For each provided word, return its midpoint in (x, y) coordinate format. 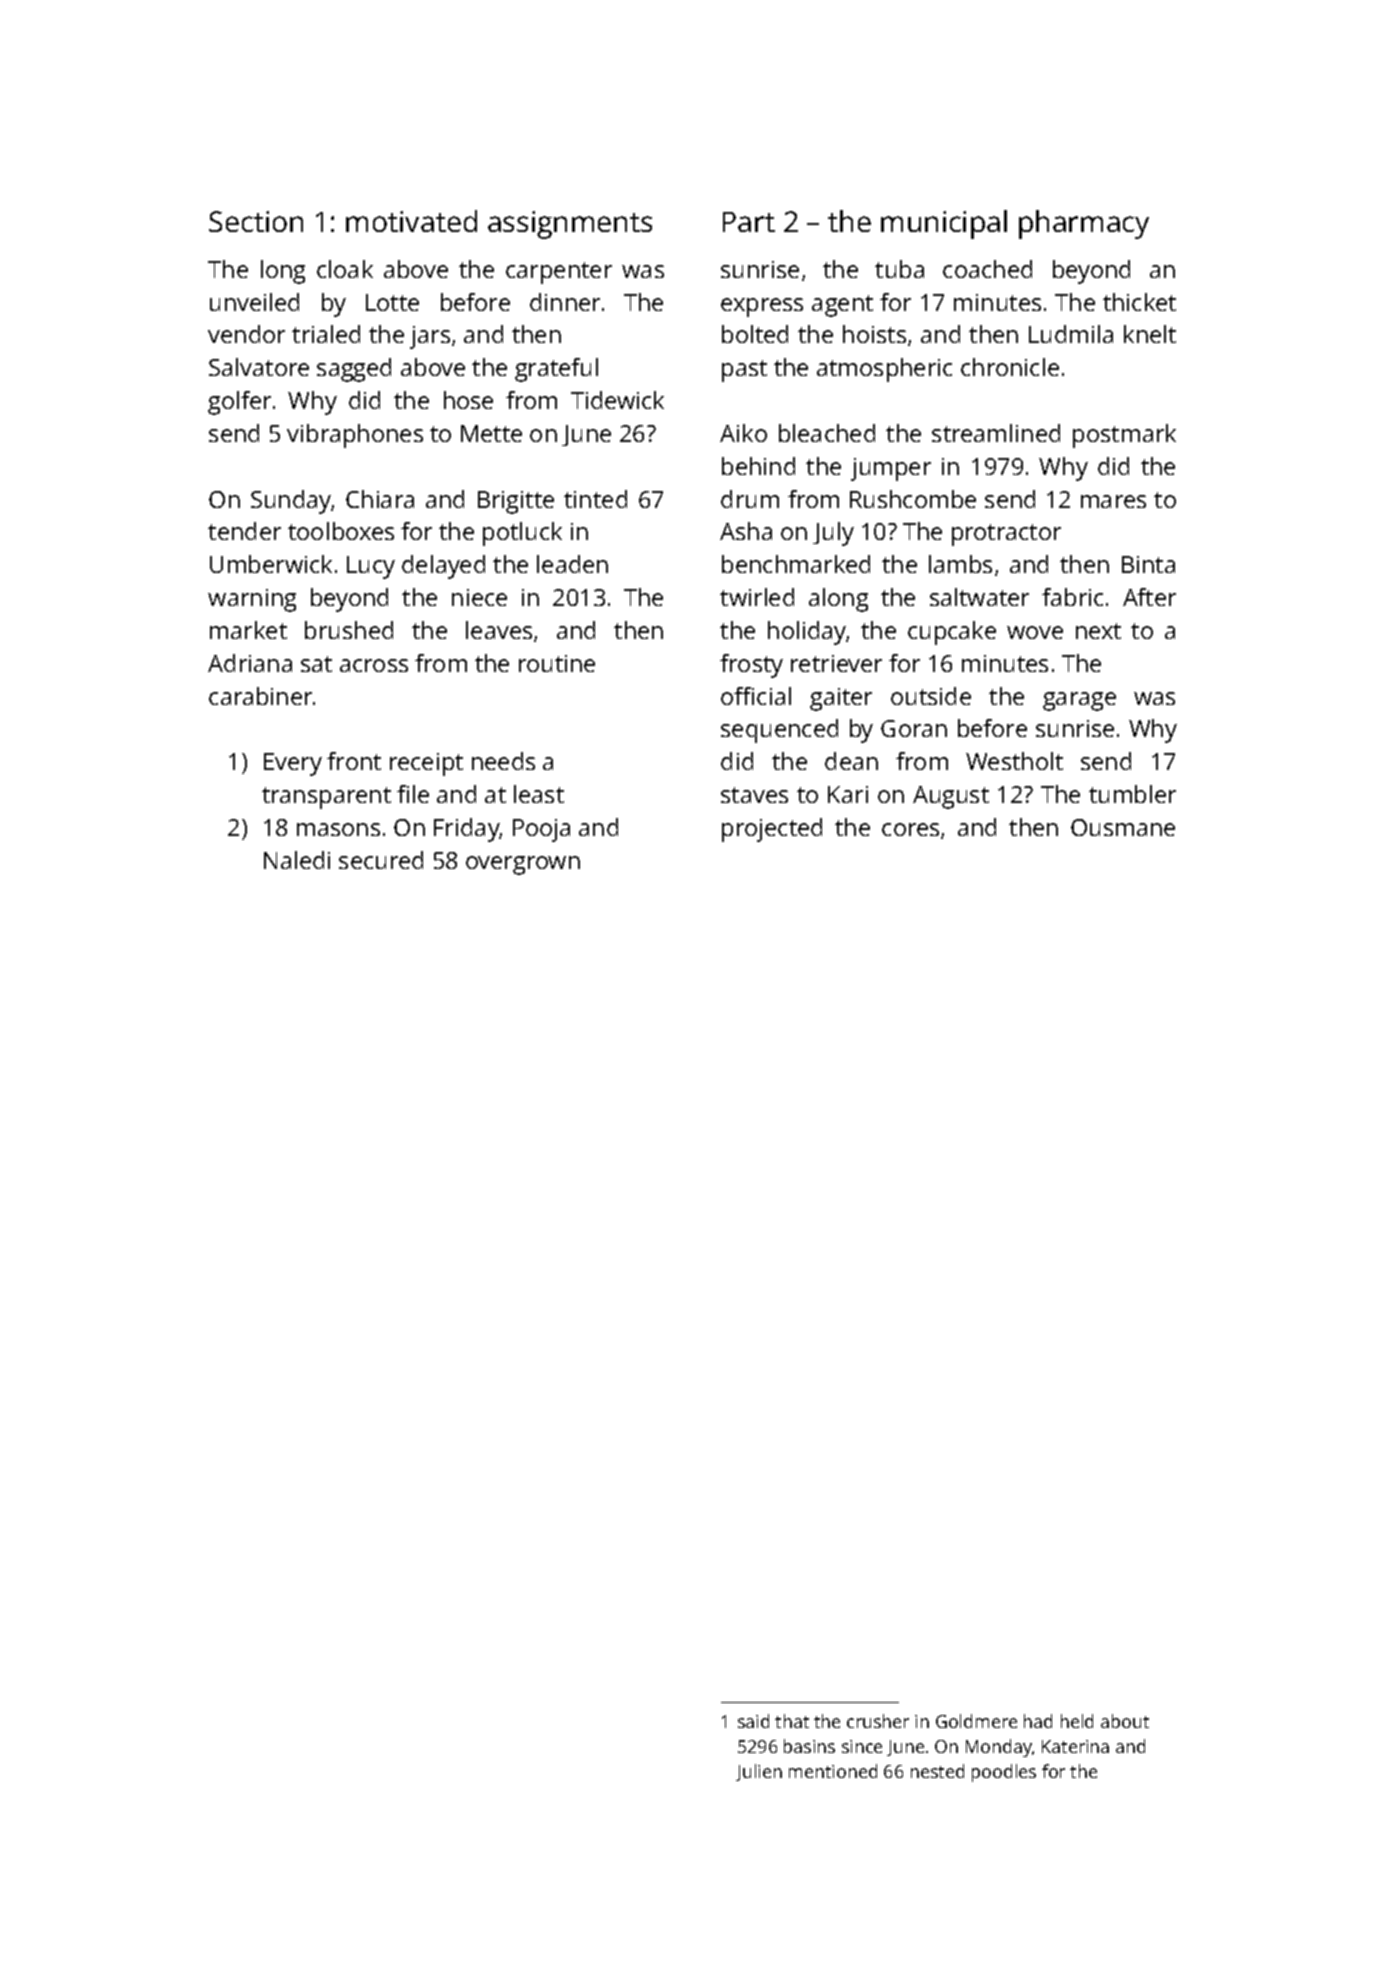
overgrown (523, 865)
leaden (572, 564)
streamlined (996, 433)
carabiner (260, 696)
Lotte (392, 302)
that (792, 1721)
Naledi (297, 860)
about (1125, 1721)
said (753, 1721)
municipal (944, 224)
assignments (570, 225)
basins (809, 1746)
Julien (759, 1772)
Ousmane (1123, 827)
